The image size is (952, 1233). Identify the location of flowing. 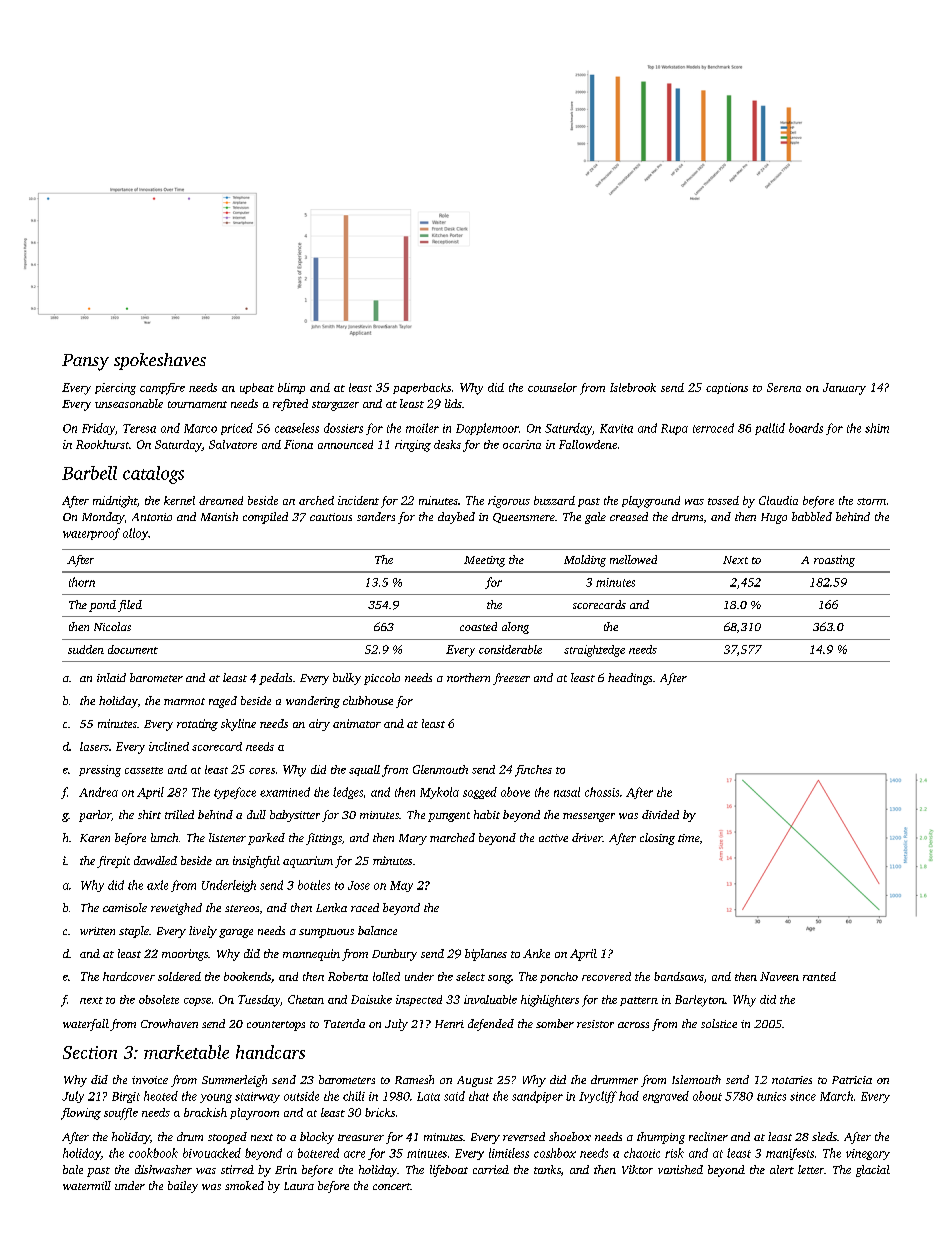
(81, 1114).
